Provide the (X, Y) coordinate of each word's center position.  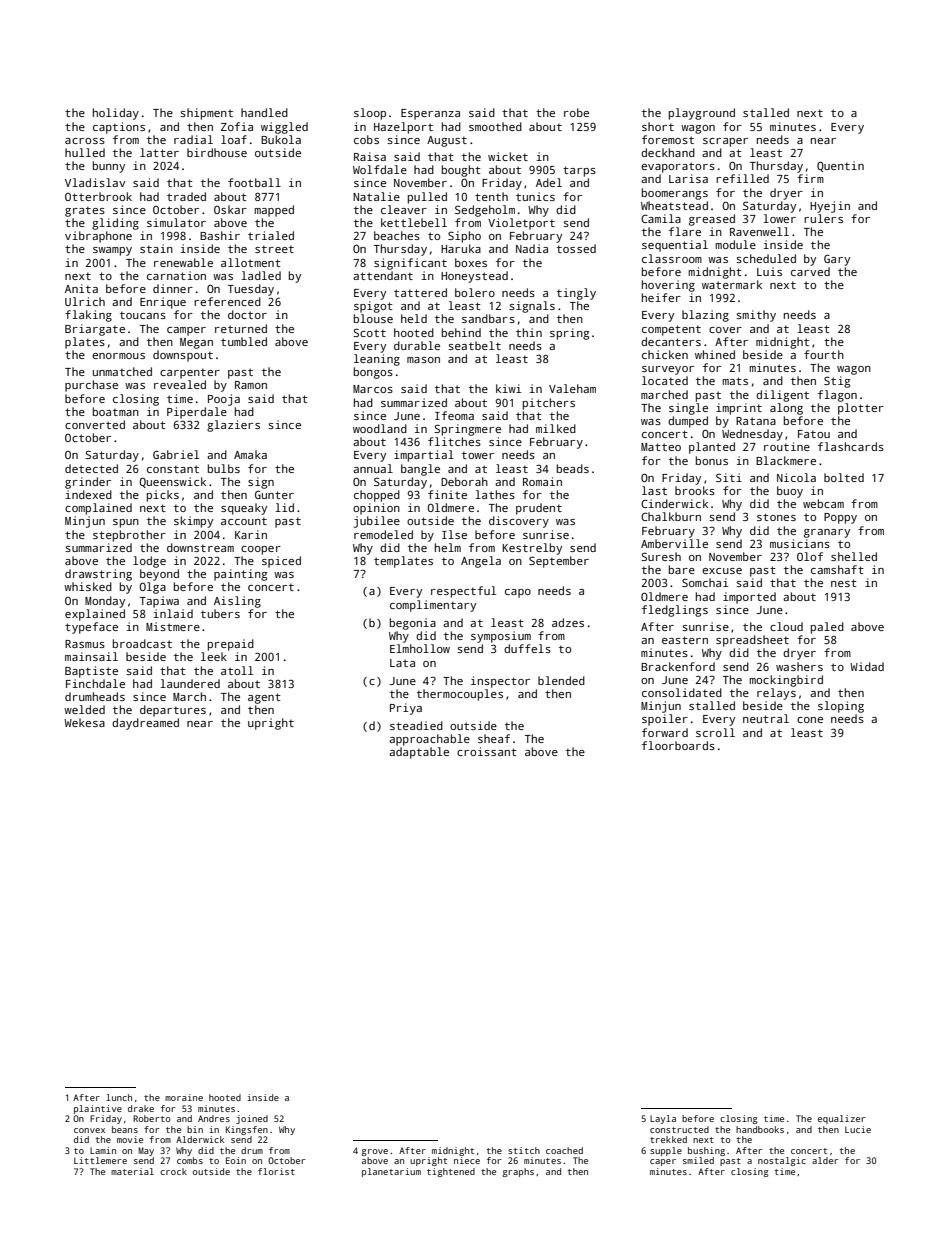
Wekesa (84, 722)
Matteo (661, 447)
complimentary (433, 606)
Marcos (373, 389)
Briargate (95, 330)
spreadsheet (752, 641)
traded (186, 196)
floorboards (678, 745)
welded (84, 709)
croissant (487, 751)
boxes (471, 262)
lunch (119, 1097)
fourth (824, 354)
